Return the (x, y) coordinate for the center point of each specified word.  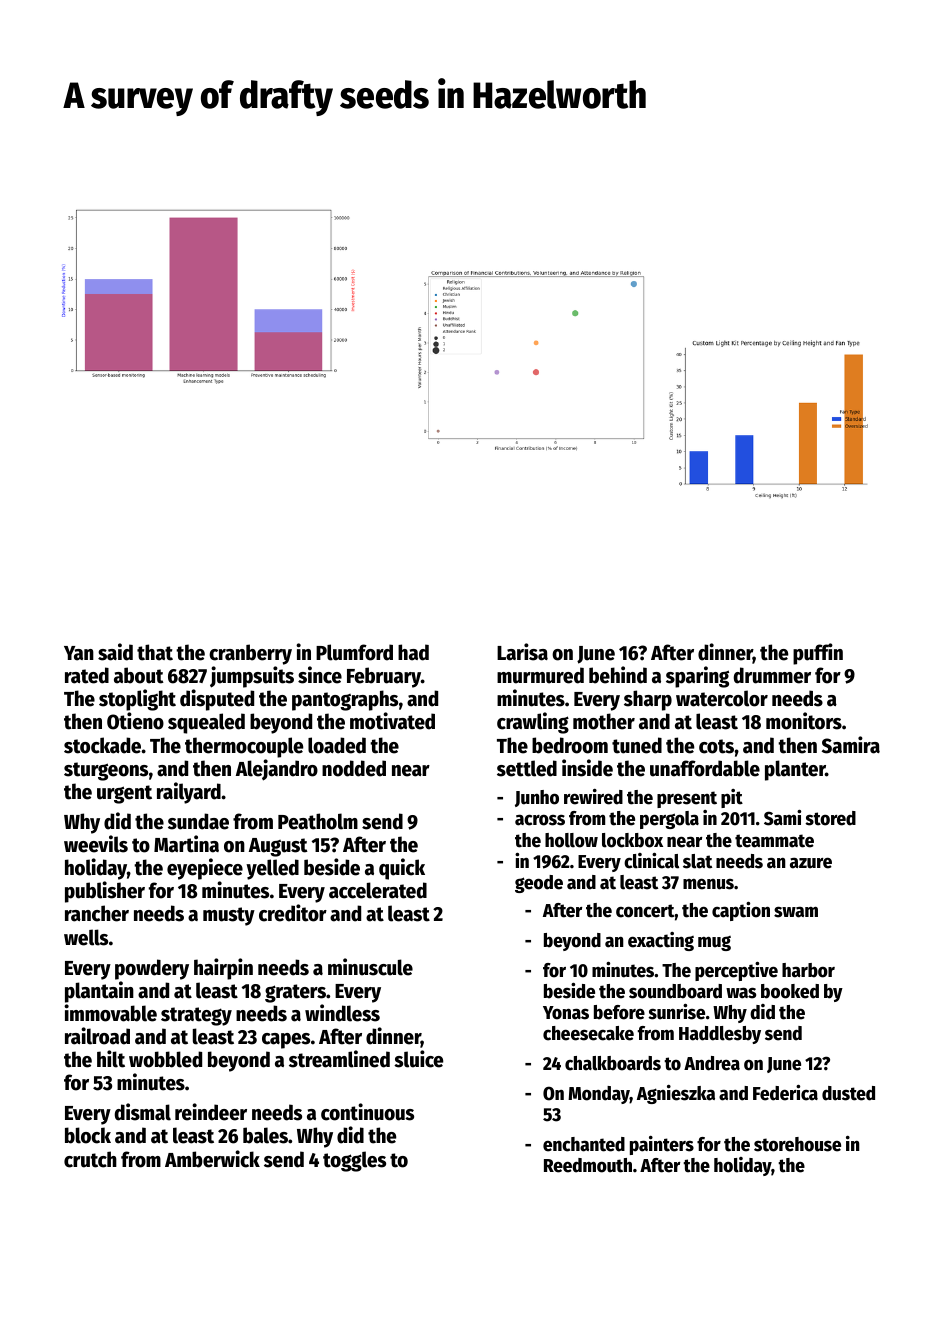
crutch (90, 1159)
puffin (818, 654)
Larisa (522, 652)
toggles (354, 1161)
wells (86, 937)
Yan (79, 653)
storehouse (797, 1144)
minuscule (370, 967)
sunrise (676, 1012)
